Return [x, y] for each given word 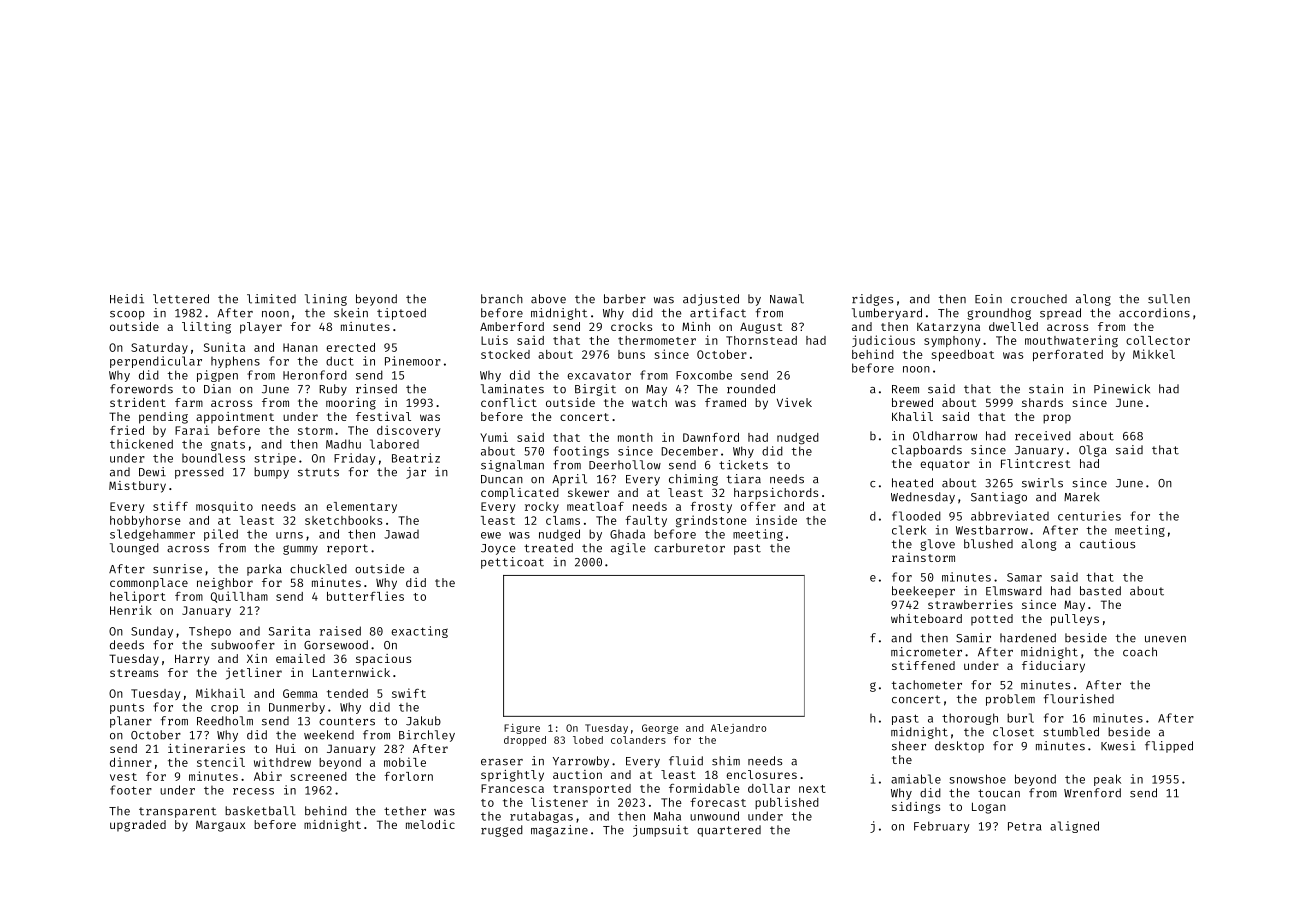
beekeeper [923, 592]
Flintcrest [1036, 463]
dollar [769, 788]
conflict [509, 402]
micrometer [926, 652]
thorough [970, 719]
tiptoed [401, 314]
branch [502, 299]
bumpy [271, 473]
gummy [300, 550]
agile [628, 549]
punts [127, 708]
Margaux [220, 826]
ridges [872, 300]
